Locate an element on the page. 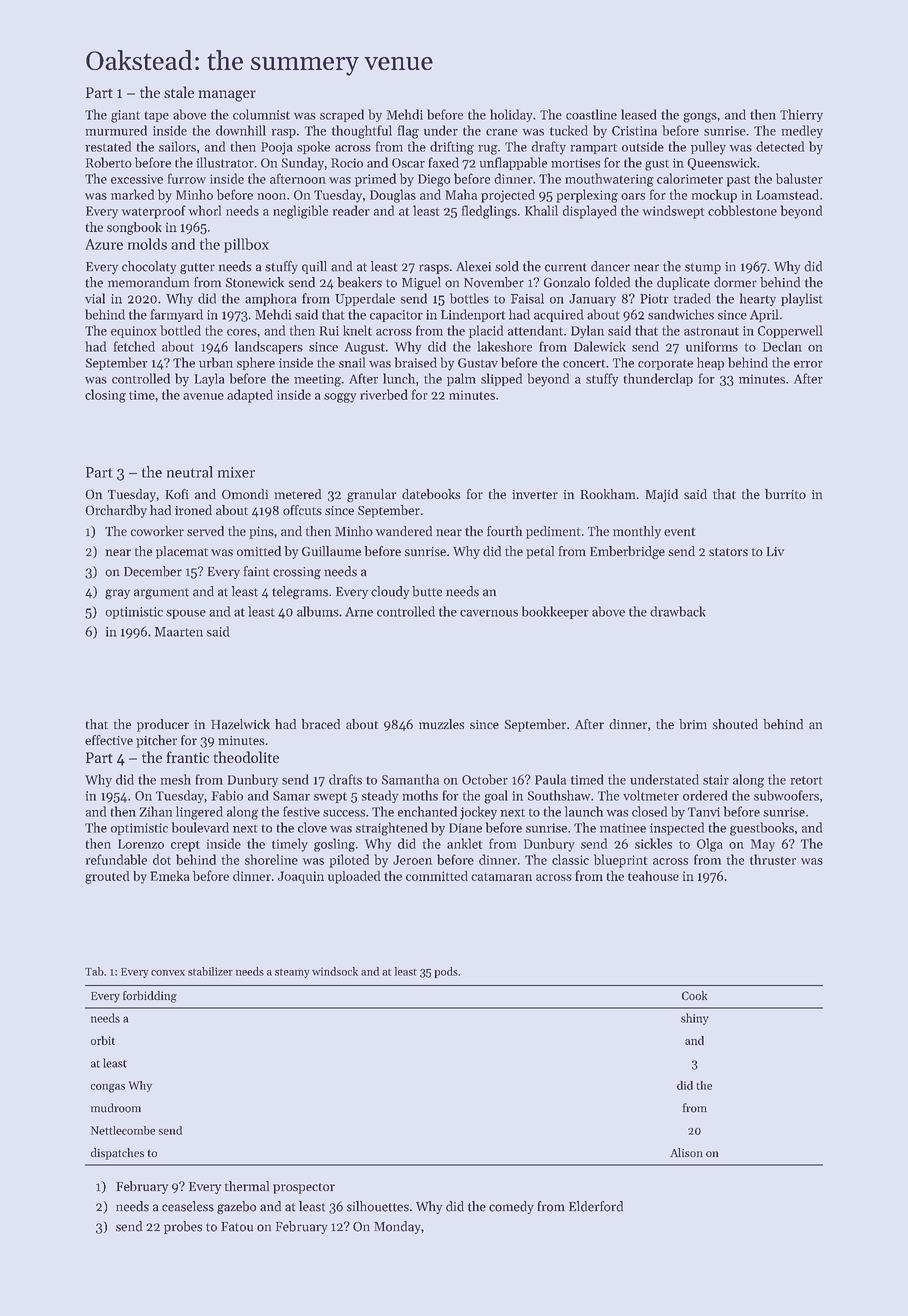 The width and height of the image is (908, 1316). baluster is located at coordinates (799, 178).
